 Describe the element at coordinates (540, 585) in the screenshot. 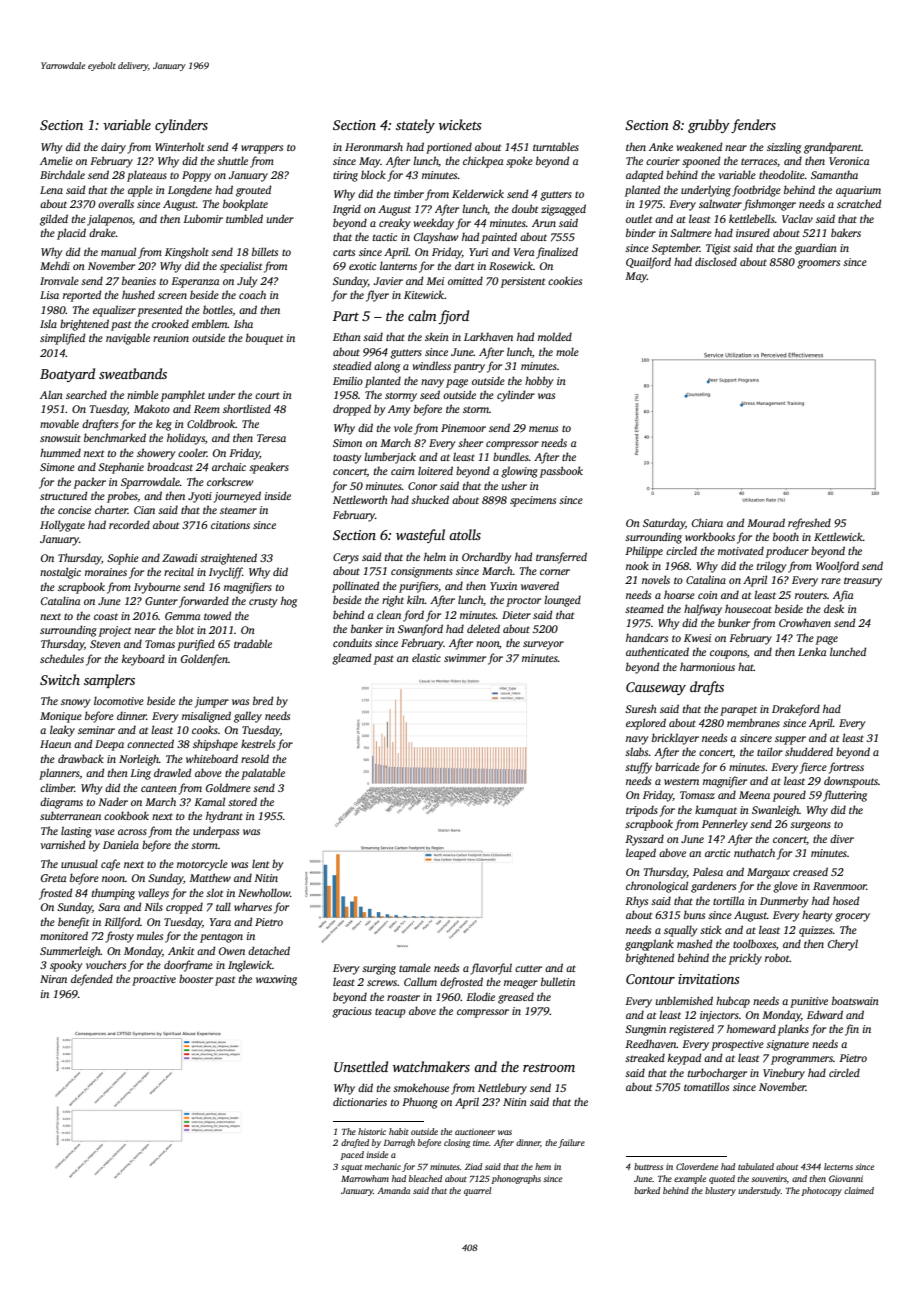

I see `wavered` at that location.
